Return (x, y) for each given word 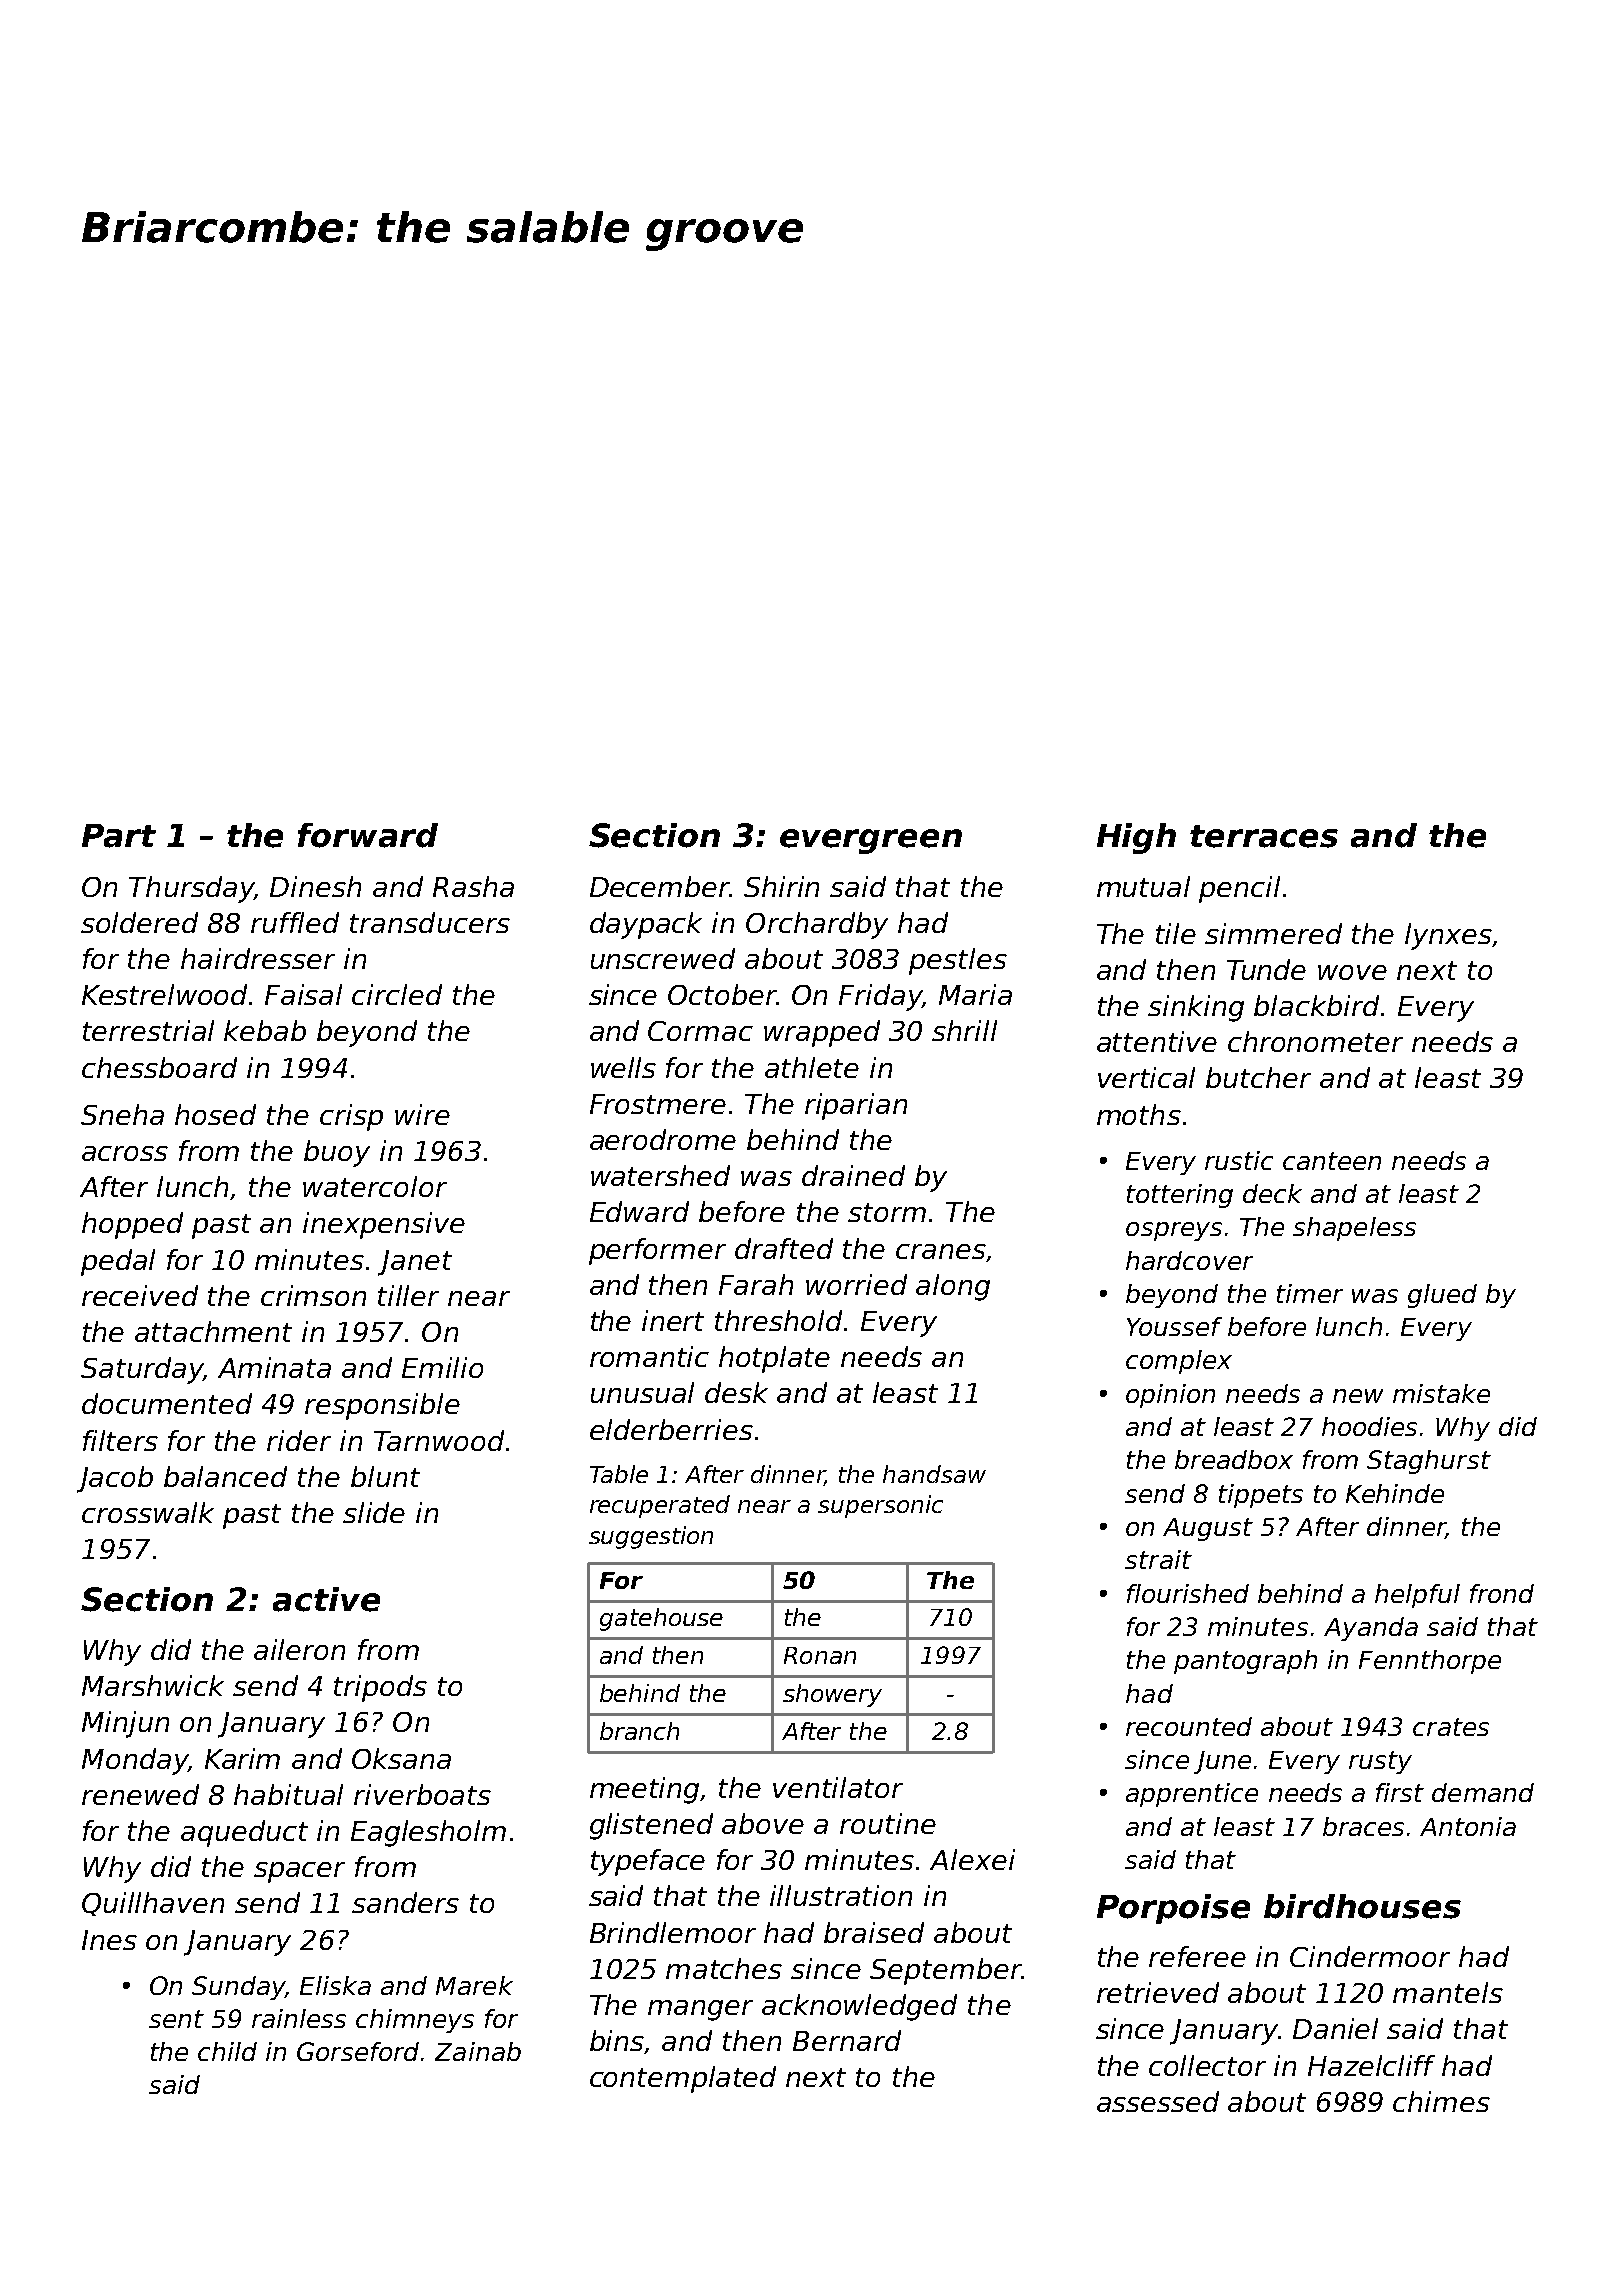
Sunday (238, 1988)
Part (119, 836)
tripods (380, 1688)
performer (657, 1251)
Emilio (442, 1367)
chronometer (1315, 1041)
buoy (337, 1153)
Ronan (820, 1655)
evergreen (871, 841)
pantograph (1245, 1662)
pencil (1239, 889)
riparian (856, 1106)
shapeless (1354, 1229)
